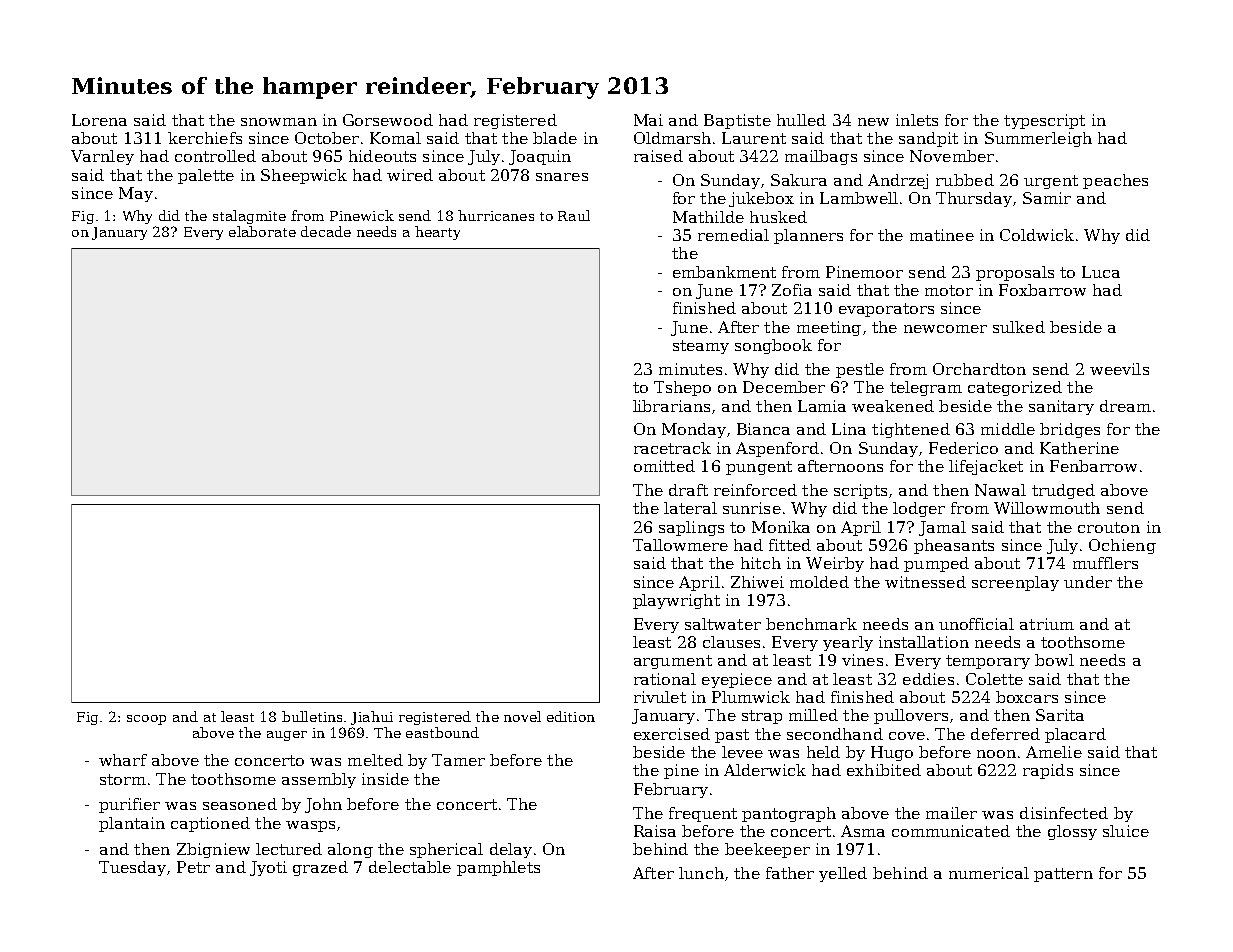 Image resolution: width=1233 pixels, height=952 pixels. I want to click on planners, so click(808, 236).
